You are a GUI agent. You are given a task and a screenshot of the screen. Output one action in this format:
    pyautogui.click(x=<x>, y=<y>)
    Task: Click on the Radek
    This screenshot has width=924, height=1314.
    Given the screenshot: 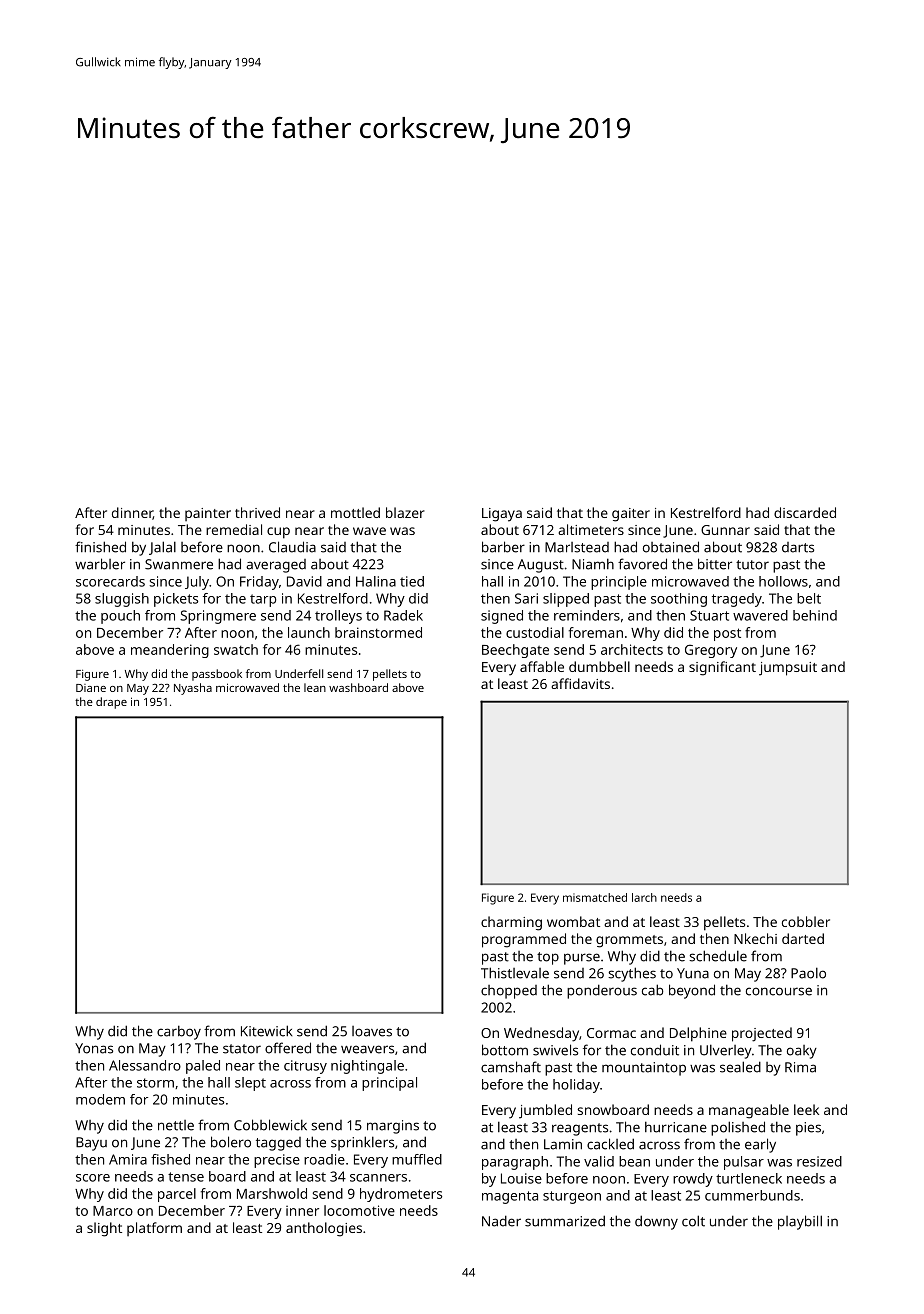 What is the action you would take?
    pyautogui.click(x=403, y=615)
